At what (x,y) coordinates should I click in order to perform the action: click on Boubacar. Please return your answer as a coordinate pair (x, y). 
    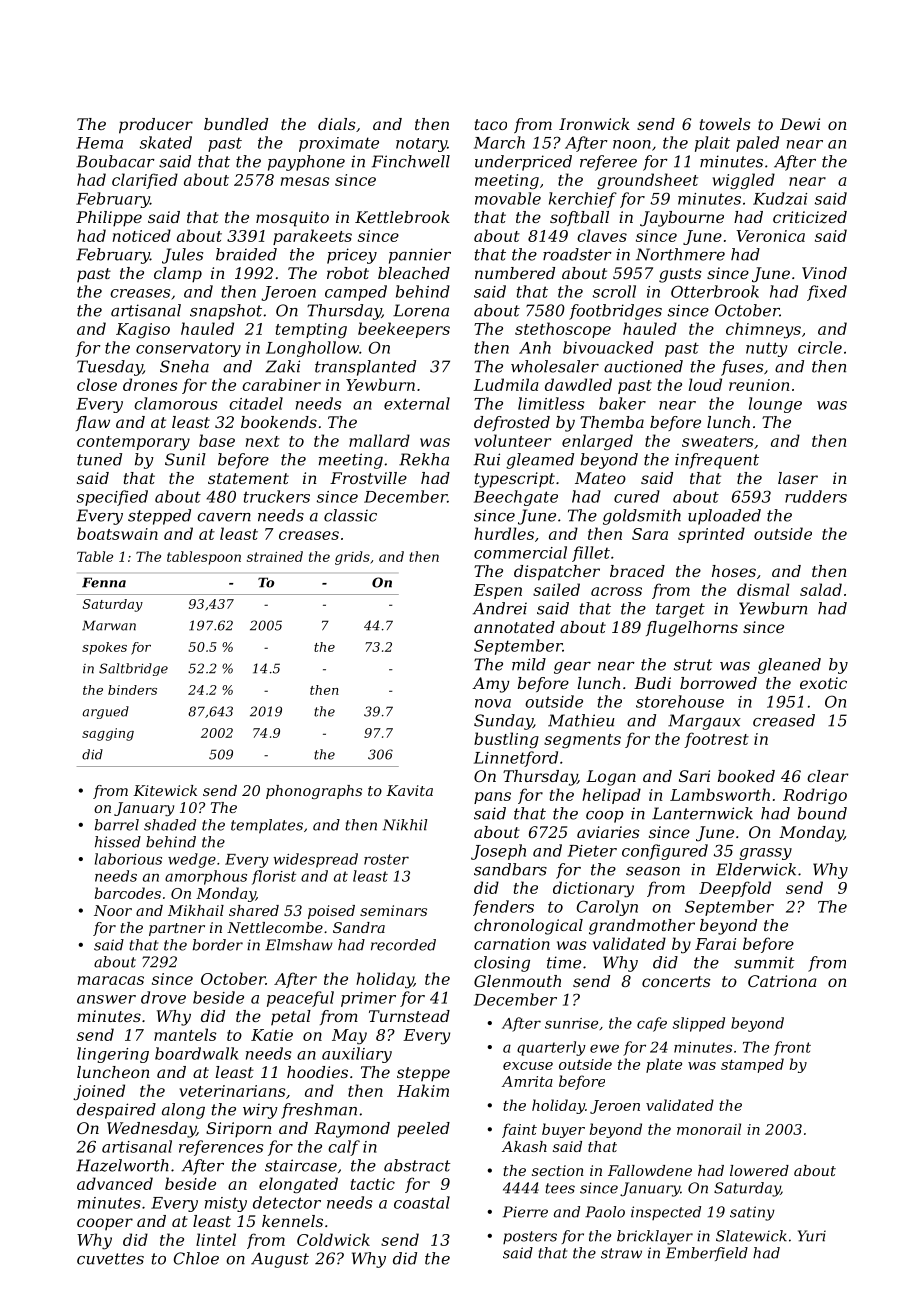
    Looking at the image, I should click on (115, 161).
